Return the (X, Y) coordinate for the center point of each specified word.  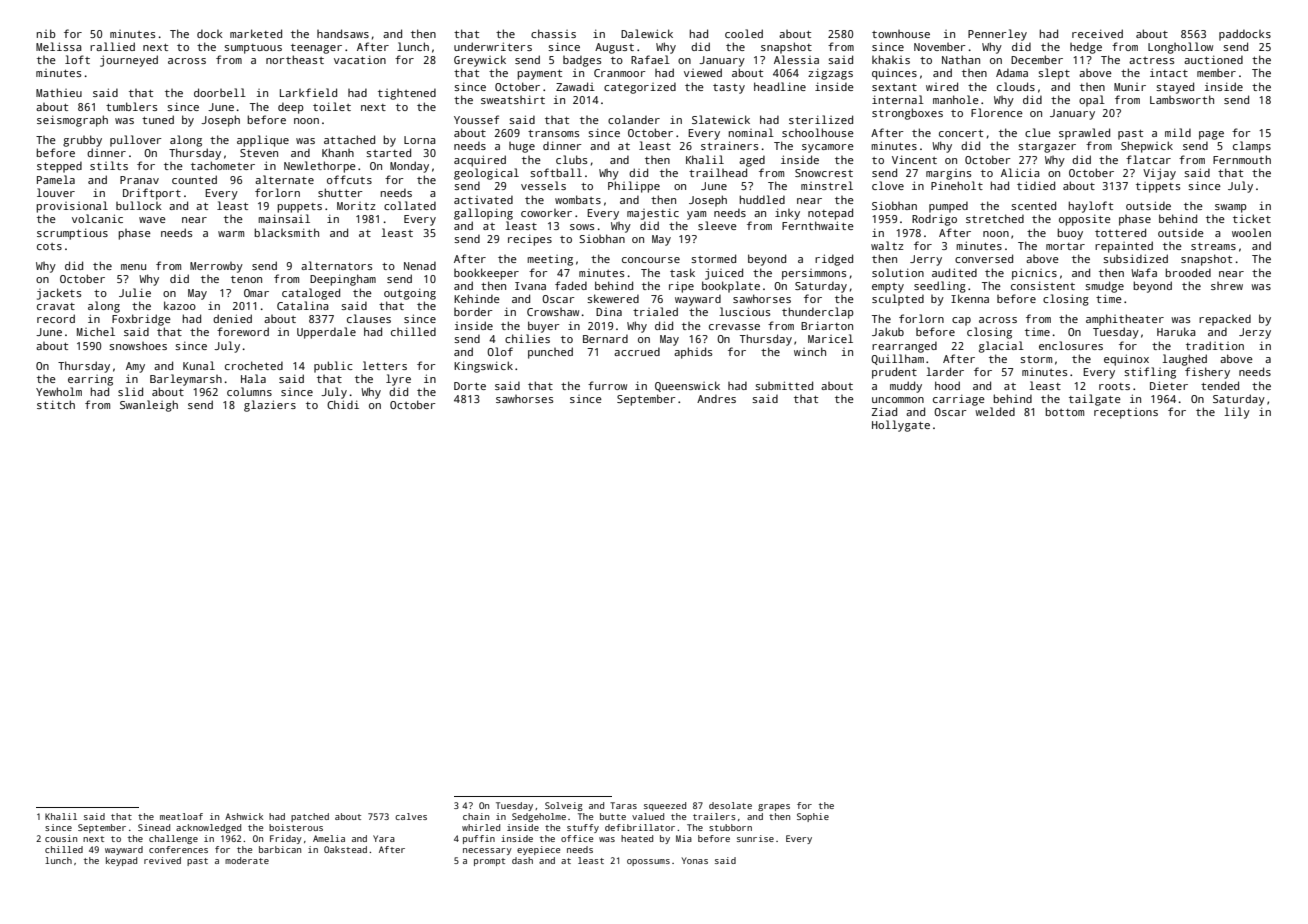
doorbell (220, 92)
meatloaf (181, 816)
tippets (1158, 187)
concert (961, 133)
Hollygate (901, 426)
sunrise (755, 838)
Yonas (695, 860)
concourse (651, 260)
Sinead (154, 827)
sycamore (828, 148)
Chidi (343, 404)
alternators (336, 265)
